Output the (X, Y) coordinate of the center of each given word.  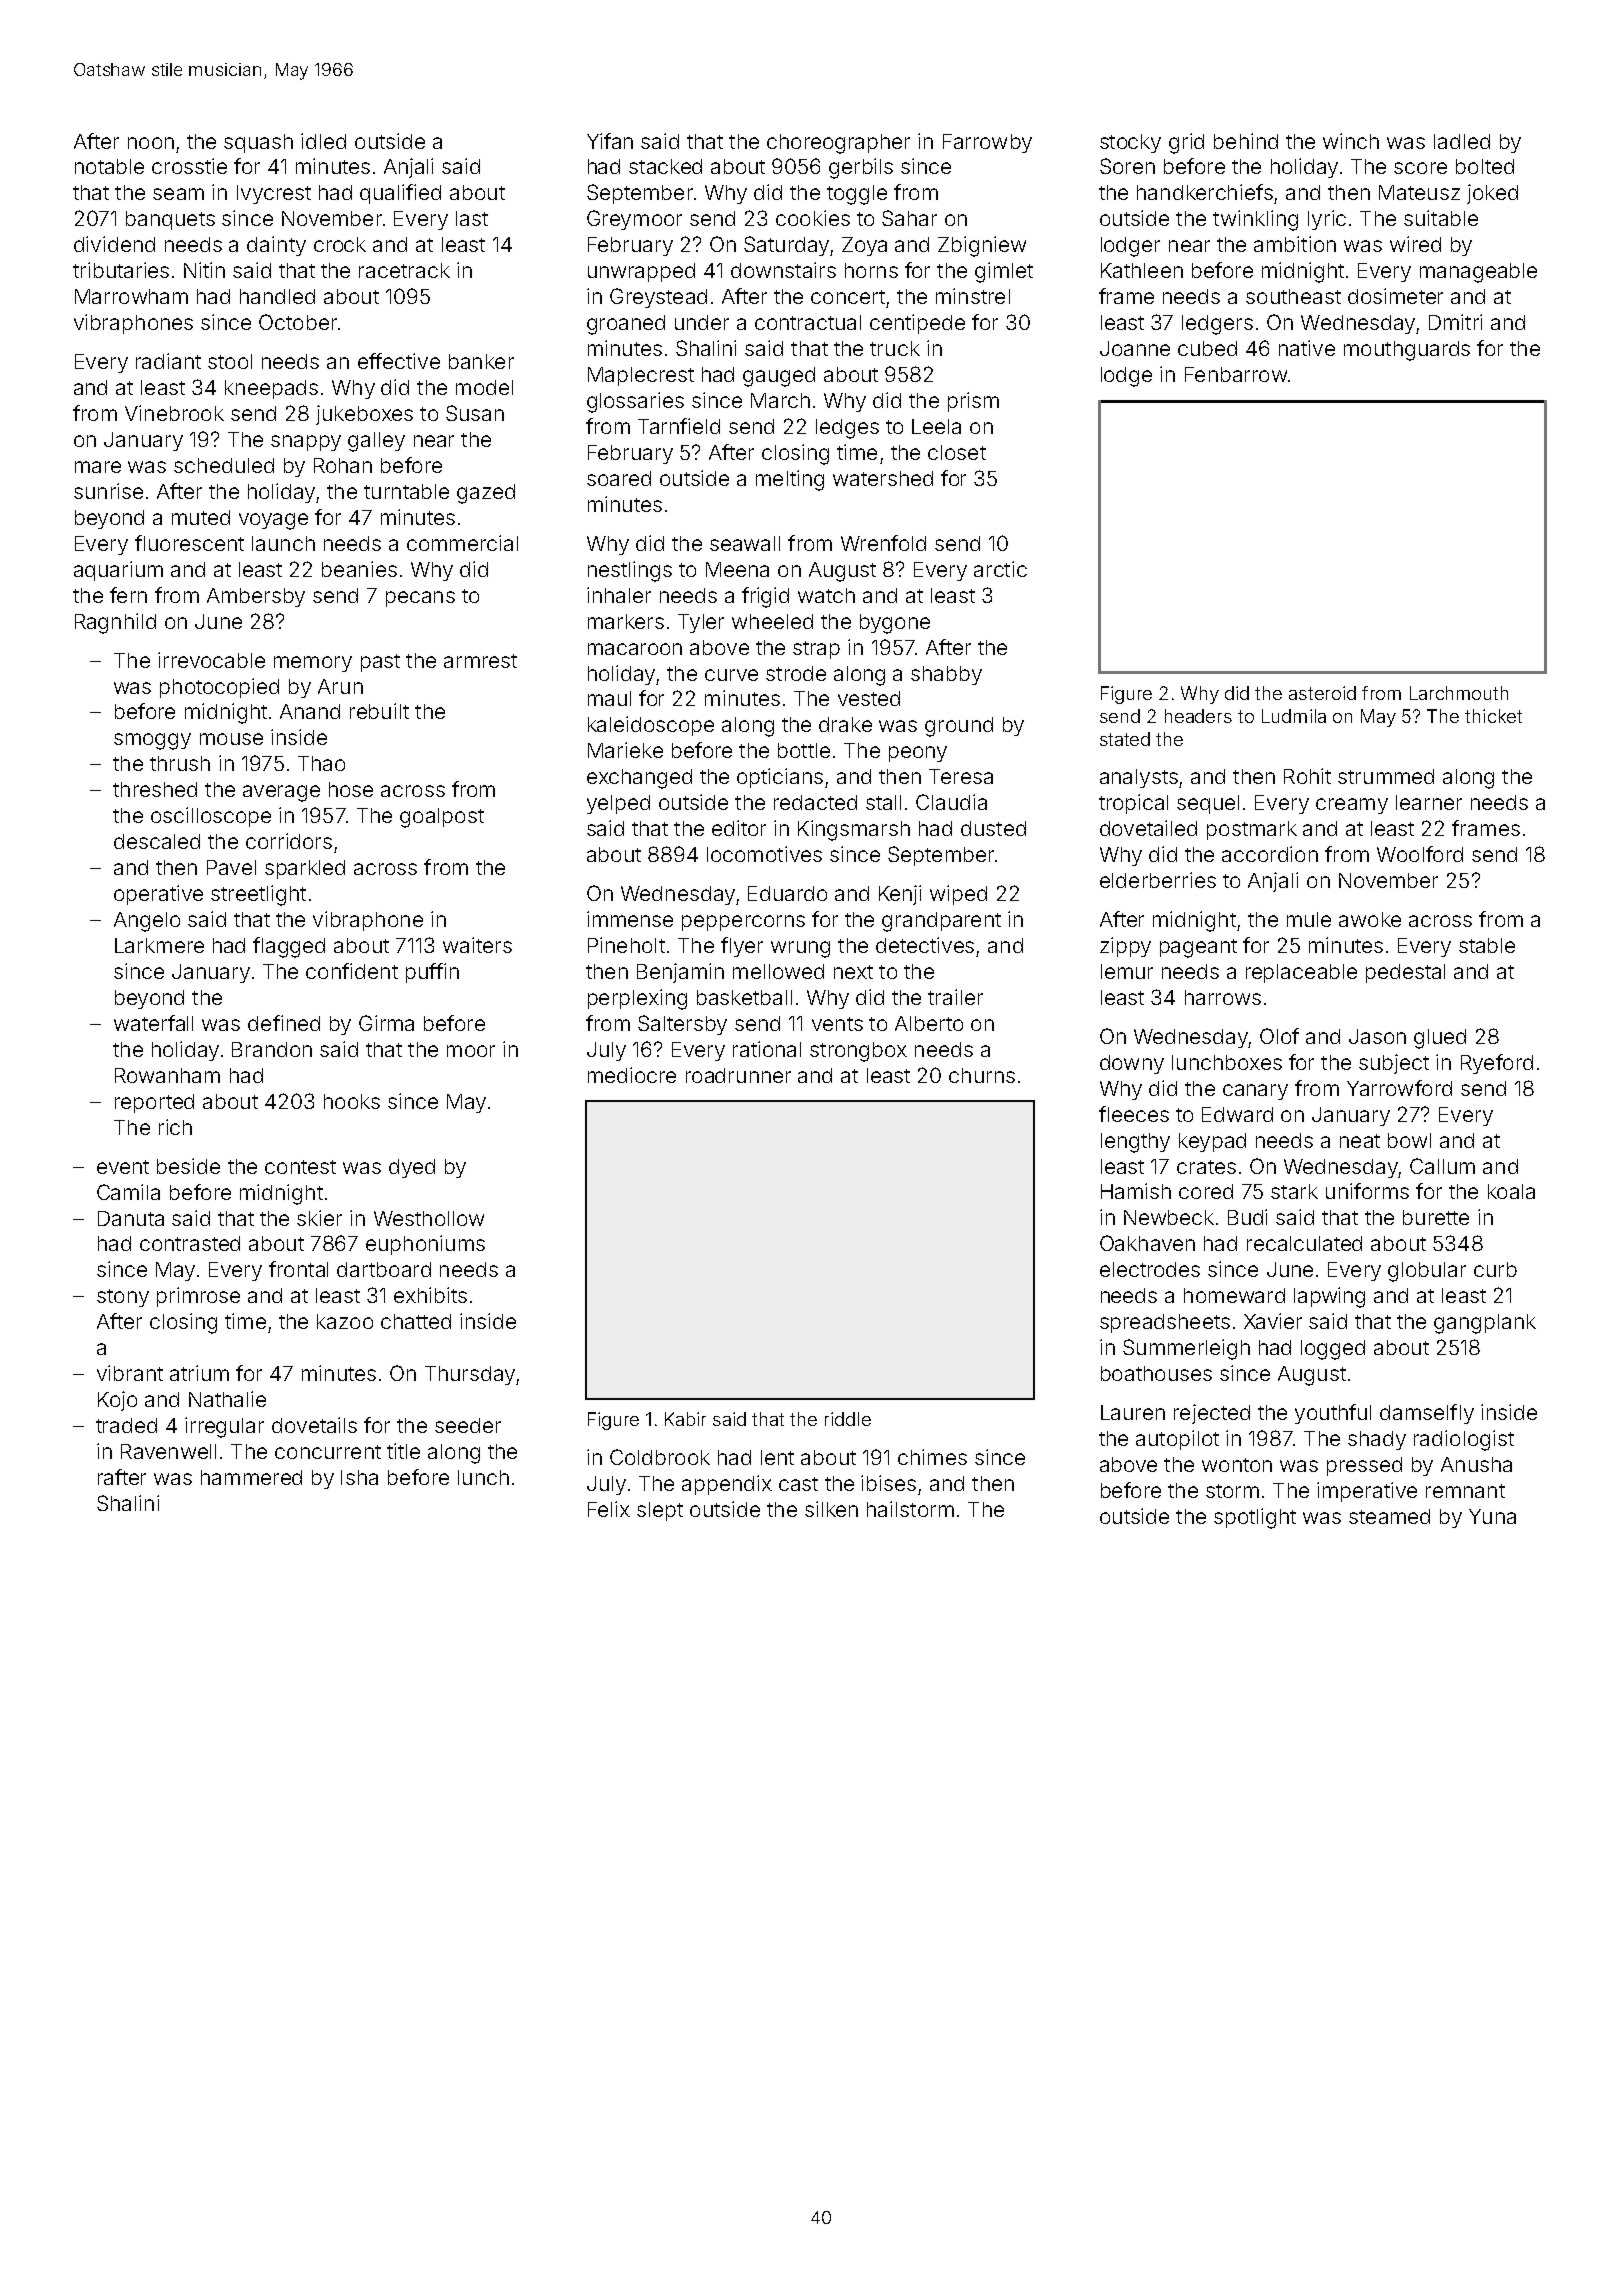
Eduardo (787, 893)
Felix (609, 1509)
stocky (1130, 143)
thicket (1493, 716)
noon (151, 143)
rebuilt (379, 711)
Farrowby (987, 143)
